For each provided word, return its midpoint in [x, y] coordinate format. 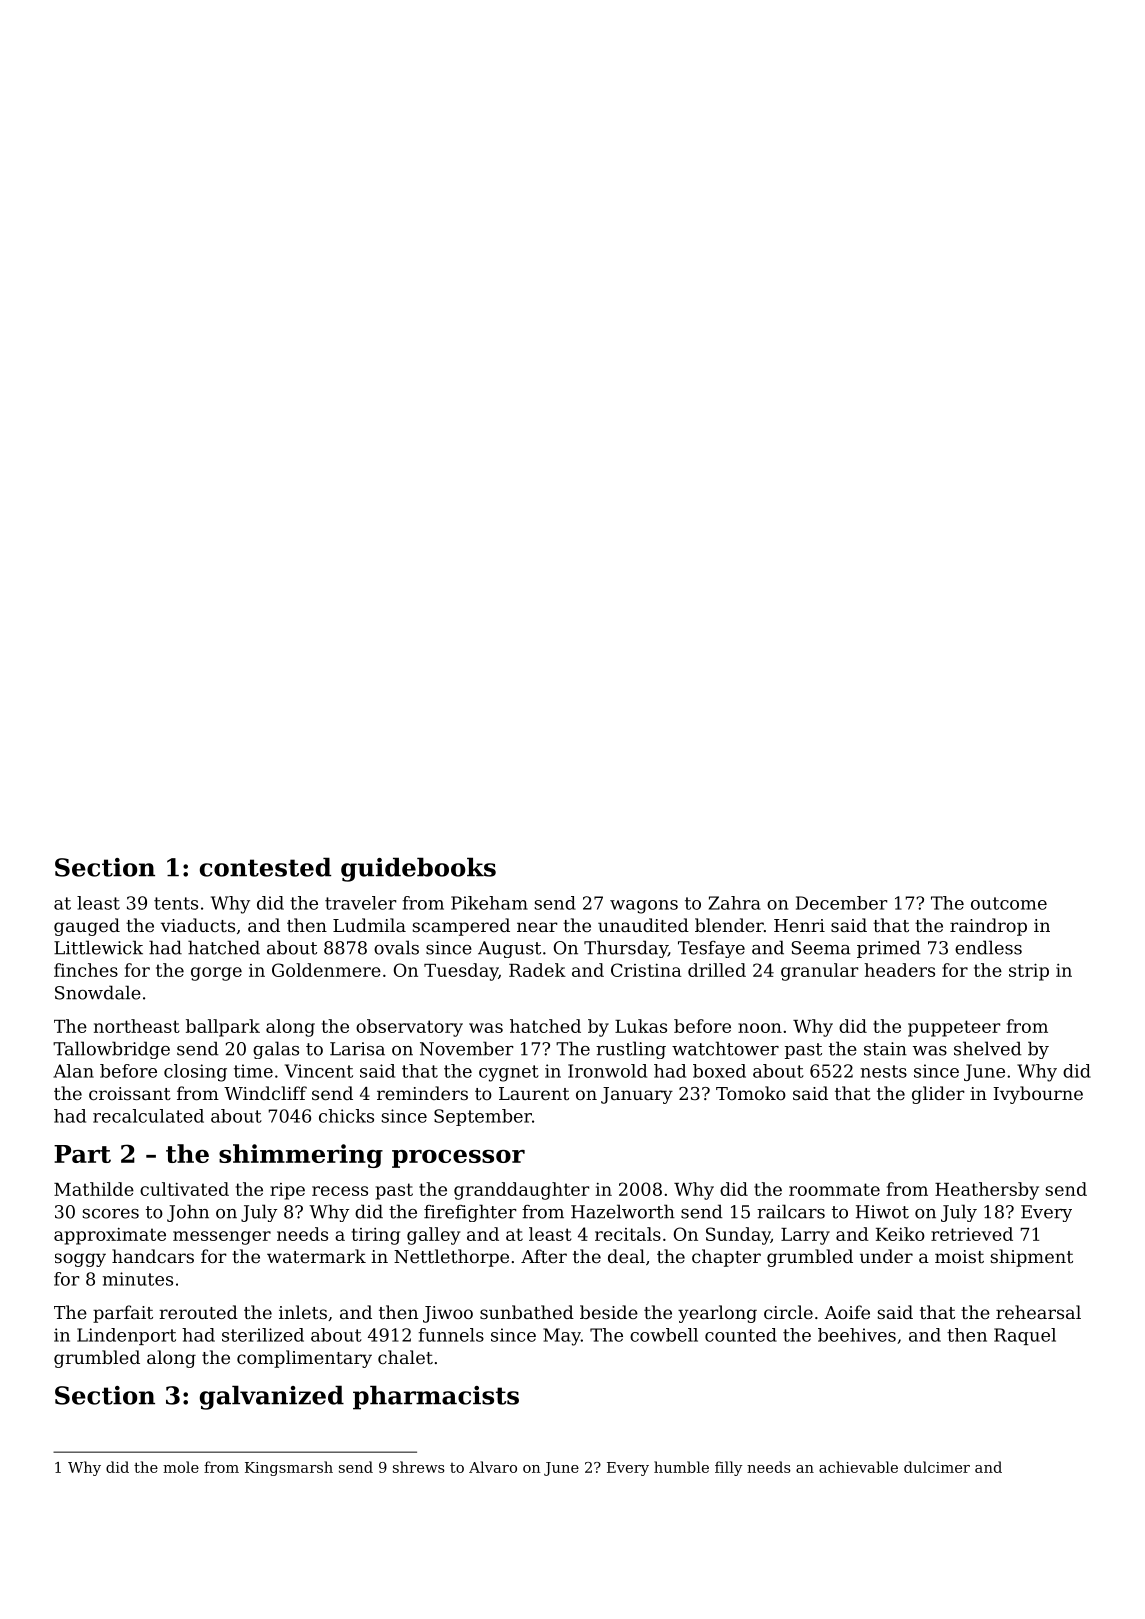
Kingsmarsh [289, 1468]
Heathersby [987, 1191]
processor [458, 1159]
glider [938, 1095]
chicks [346, 1116]
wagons [644, 907]
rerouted [199, 1312]
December [842, 903]
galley [433, 1236]
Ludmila [369, 925]
